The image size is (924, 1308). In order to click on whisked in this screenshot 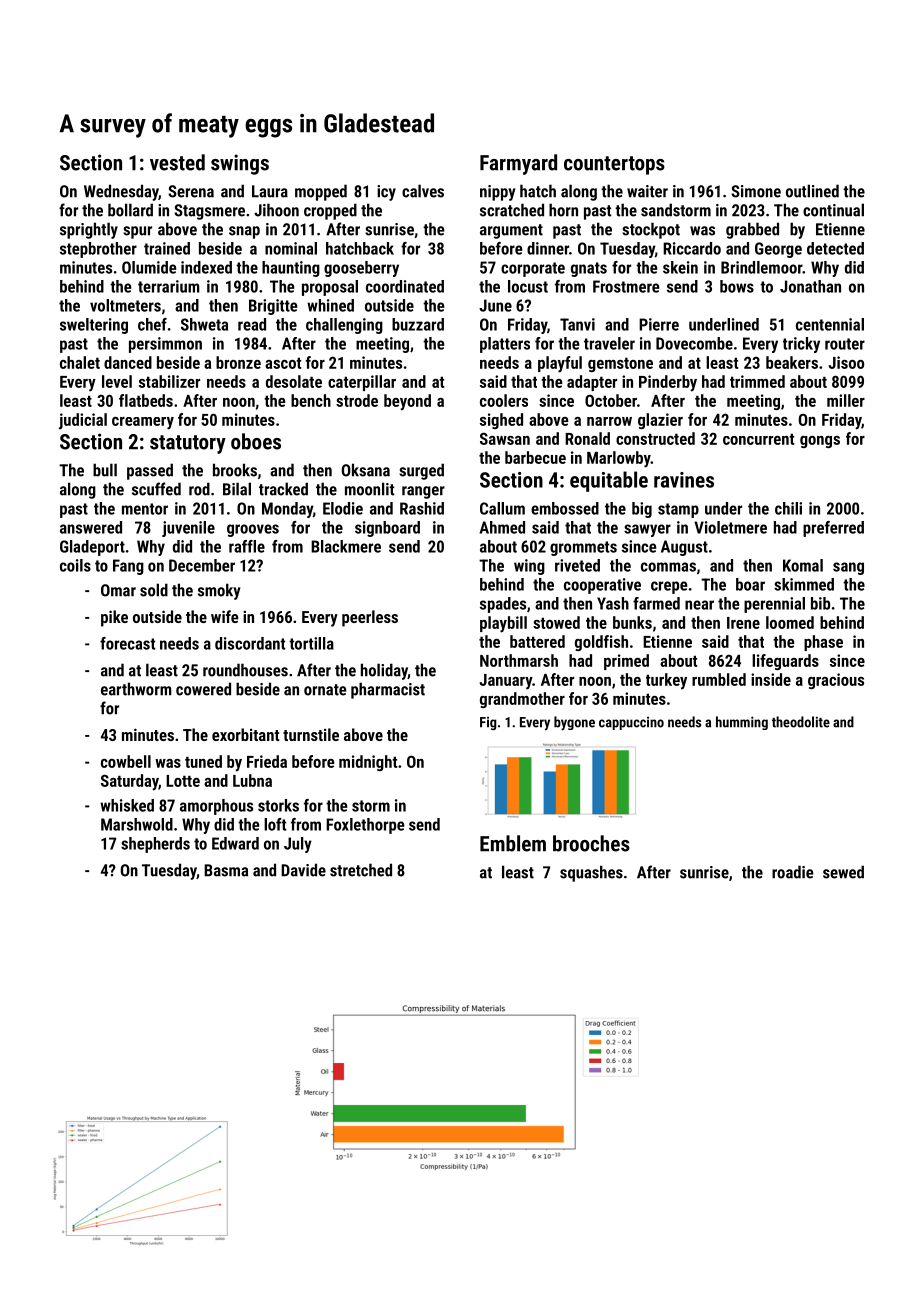, I will do `click(127, 805)`.
